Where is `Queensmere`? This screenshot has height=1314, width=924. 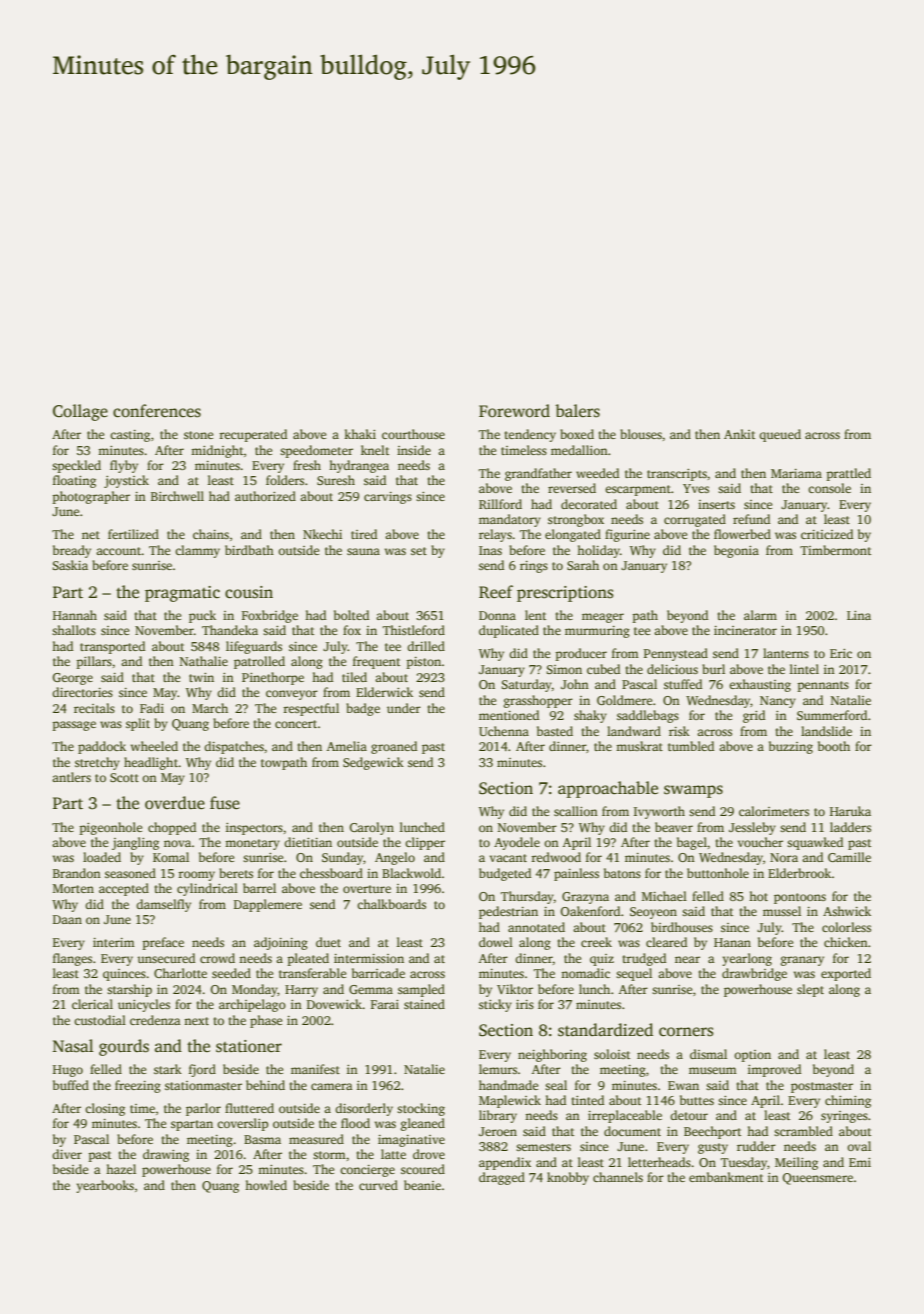 Queensmere is located at coordinates (817, 1179).
